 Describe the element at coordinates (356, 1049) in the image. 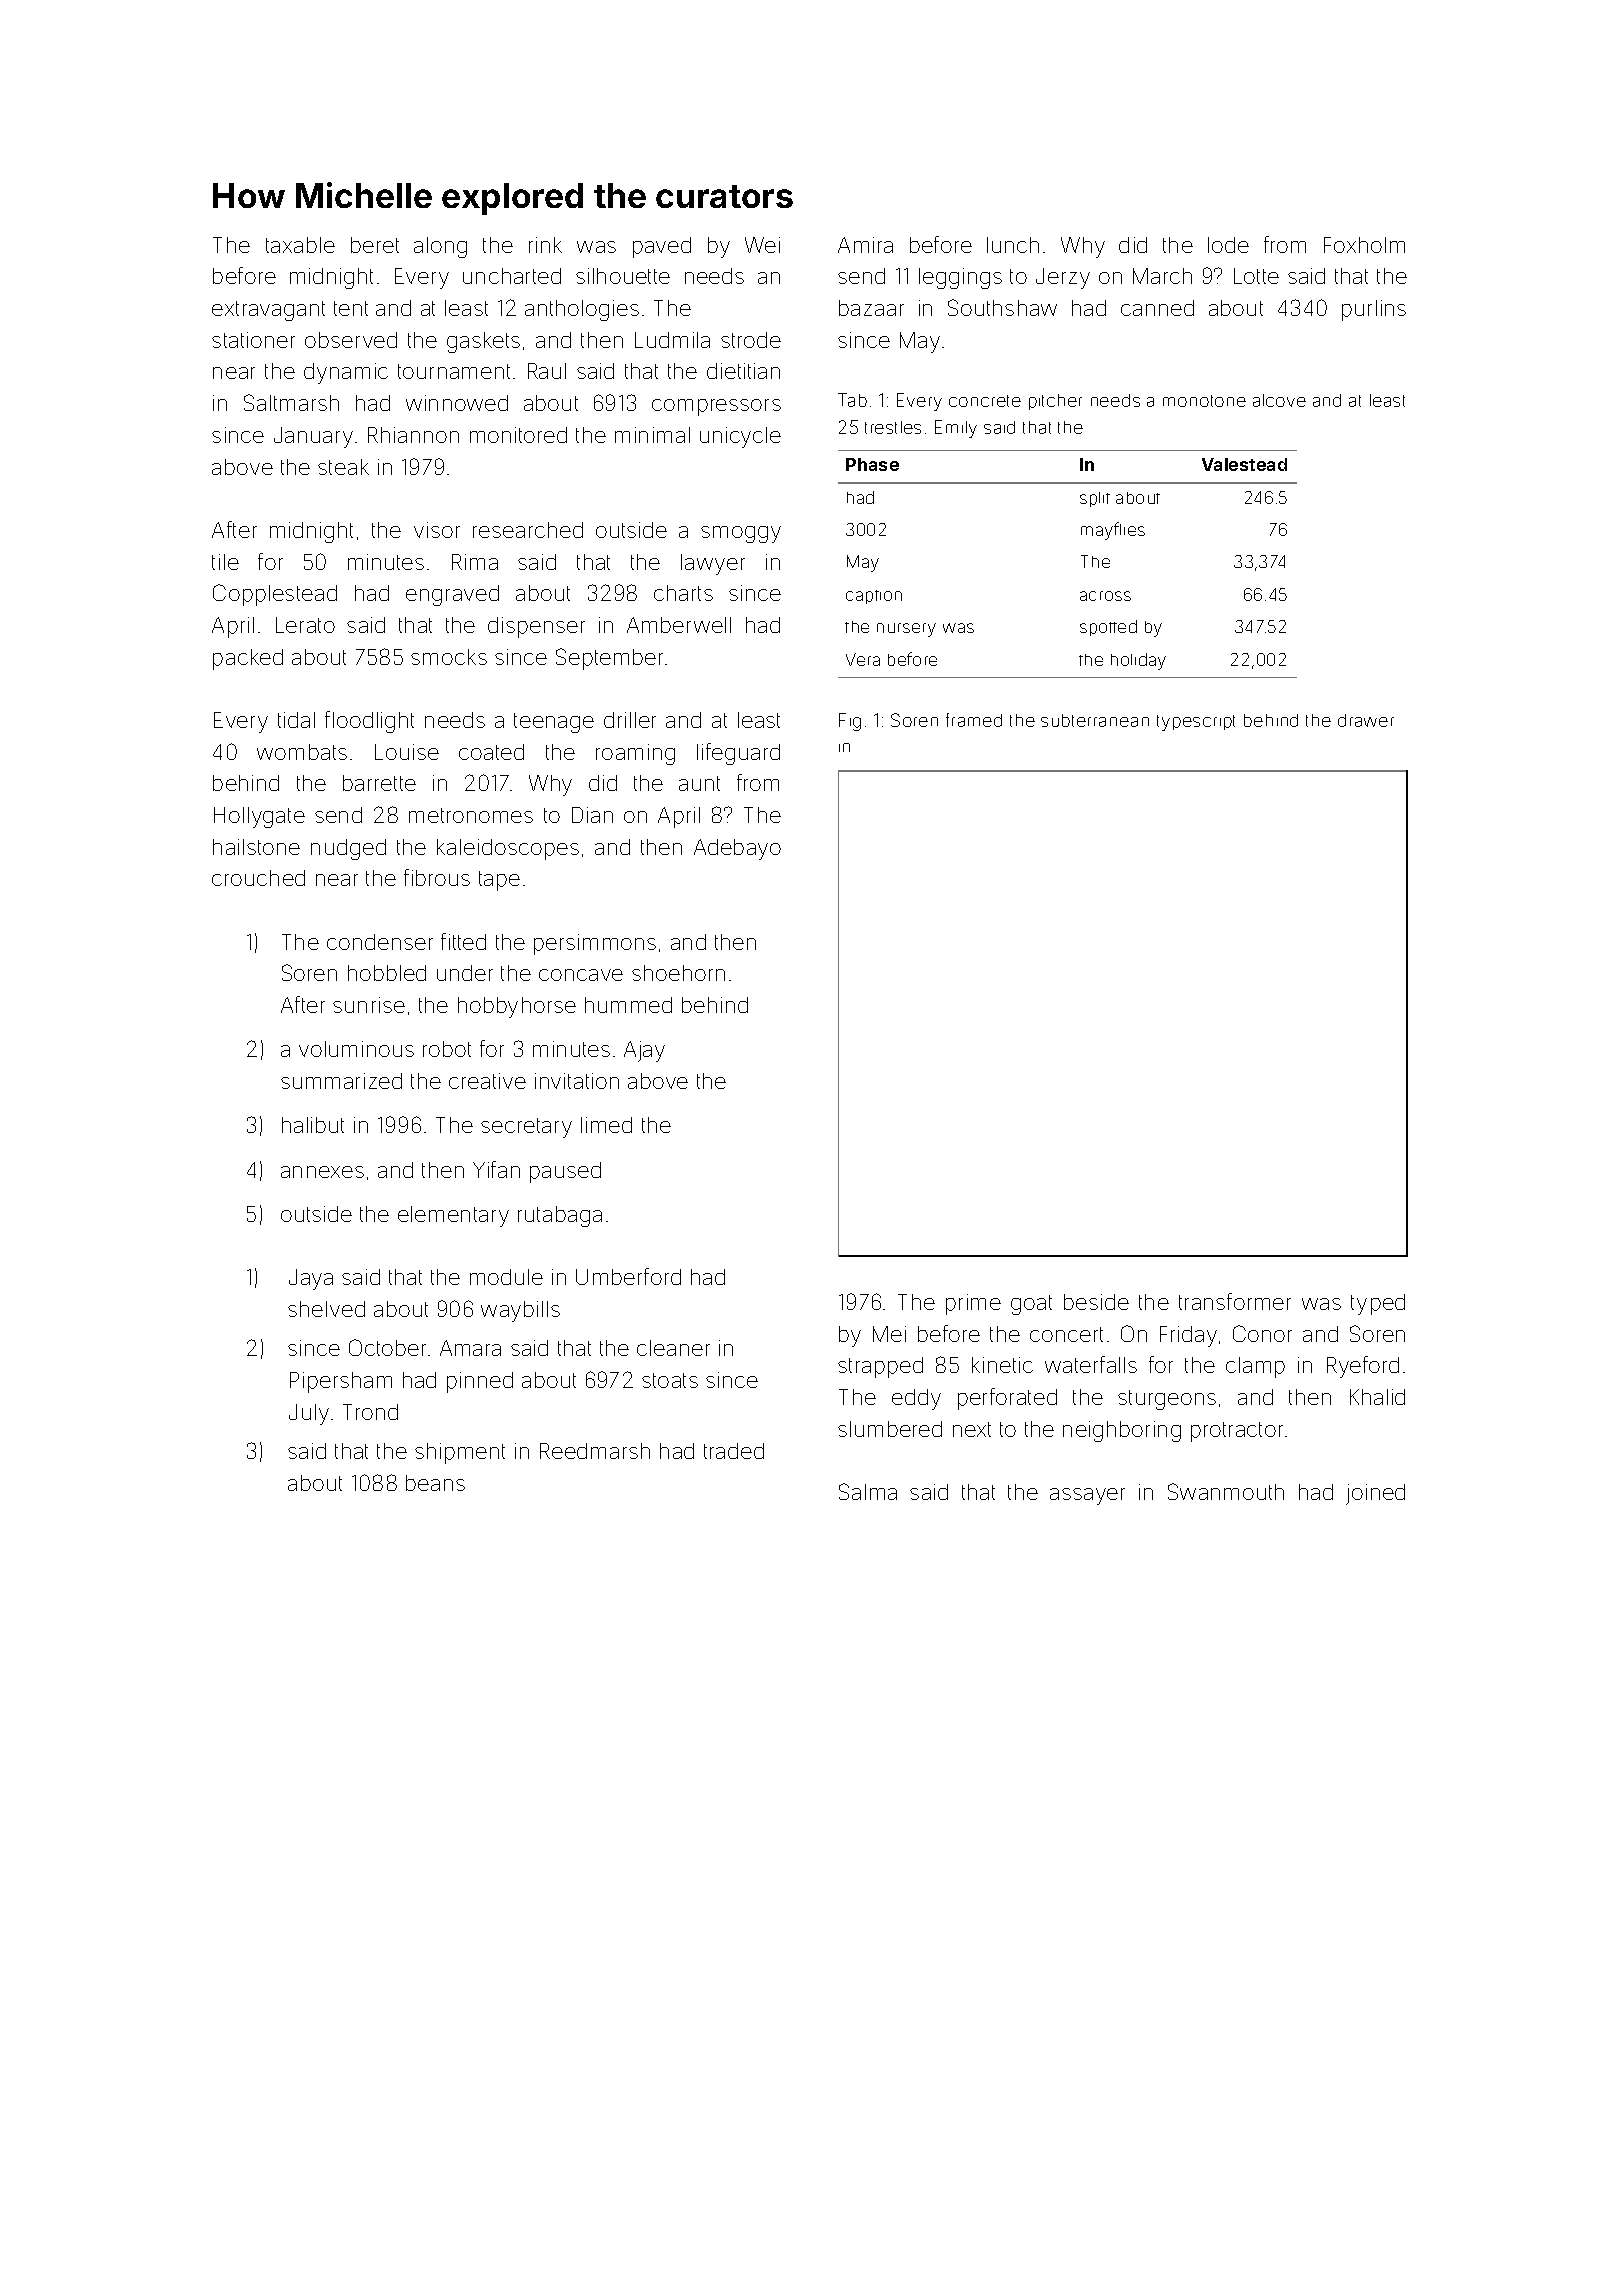

I see `voluminous` at that location.
